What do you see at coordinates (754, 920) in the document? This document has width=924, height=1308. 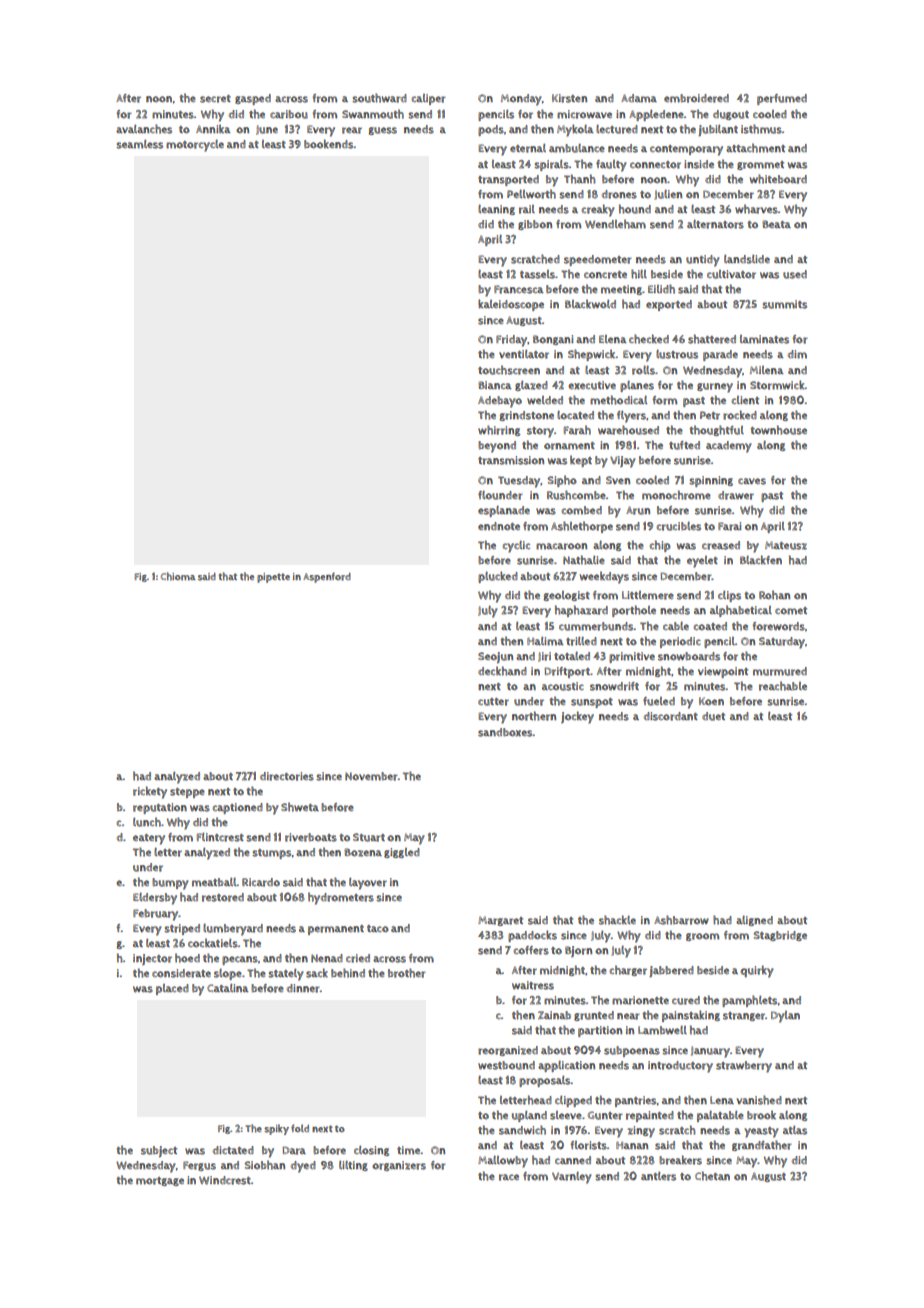 I see `aligned` at bounding box center [754, 920].
